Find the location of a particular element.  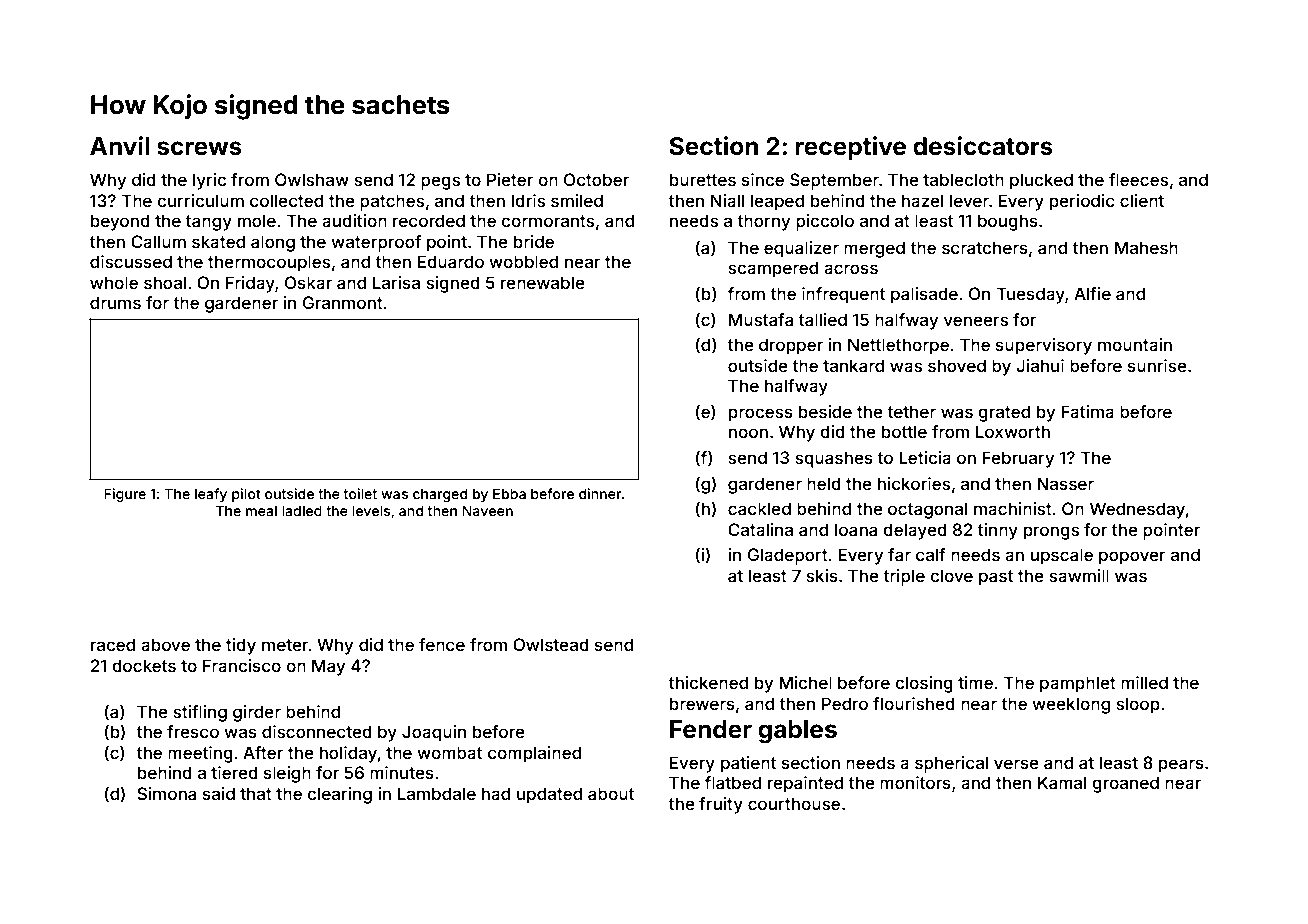

Anvil is located at coordinates (119, 145).
